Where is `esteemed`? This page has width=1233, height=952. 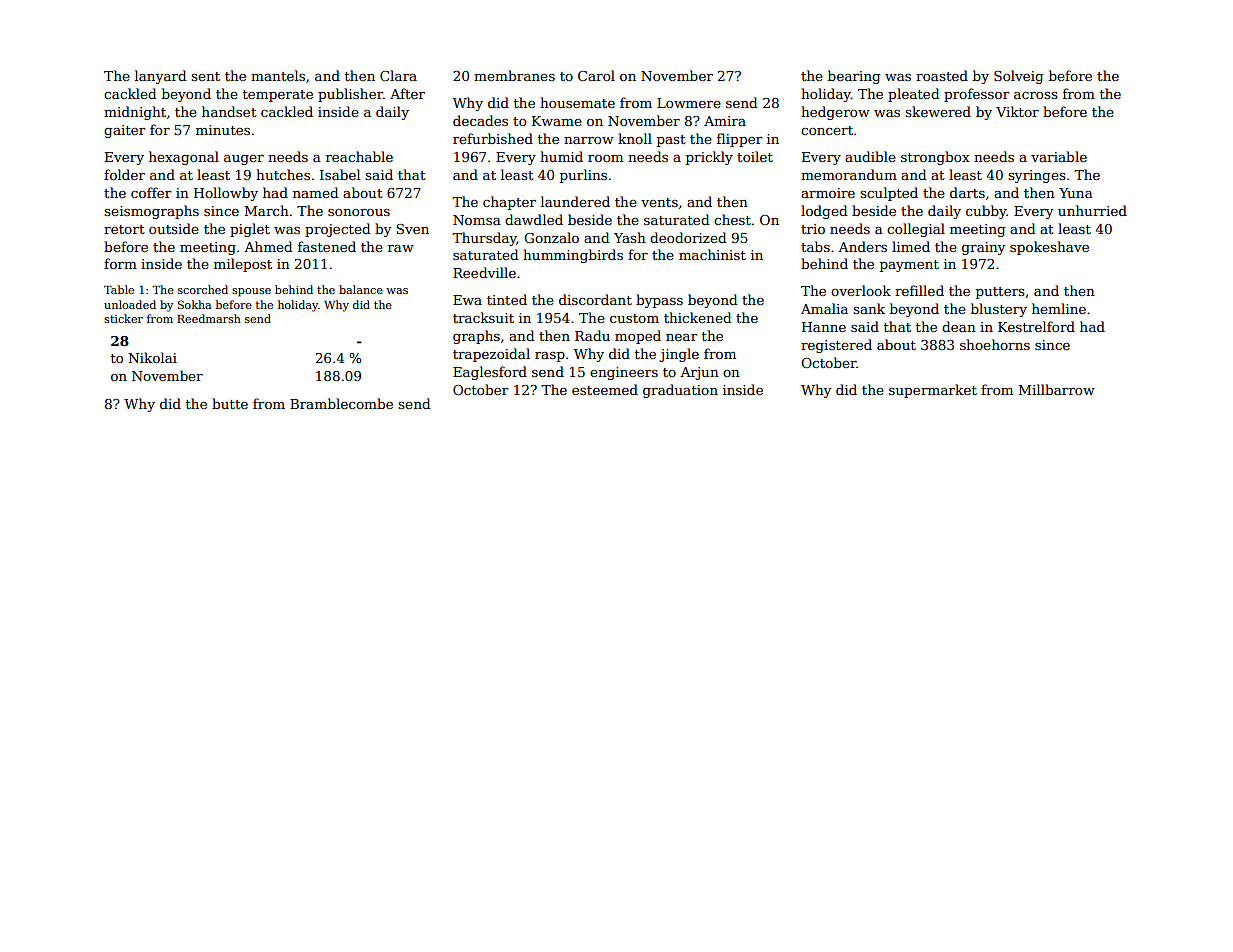 esteemed is located at coordinates (605, 389).
